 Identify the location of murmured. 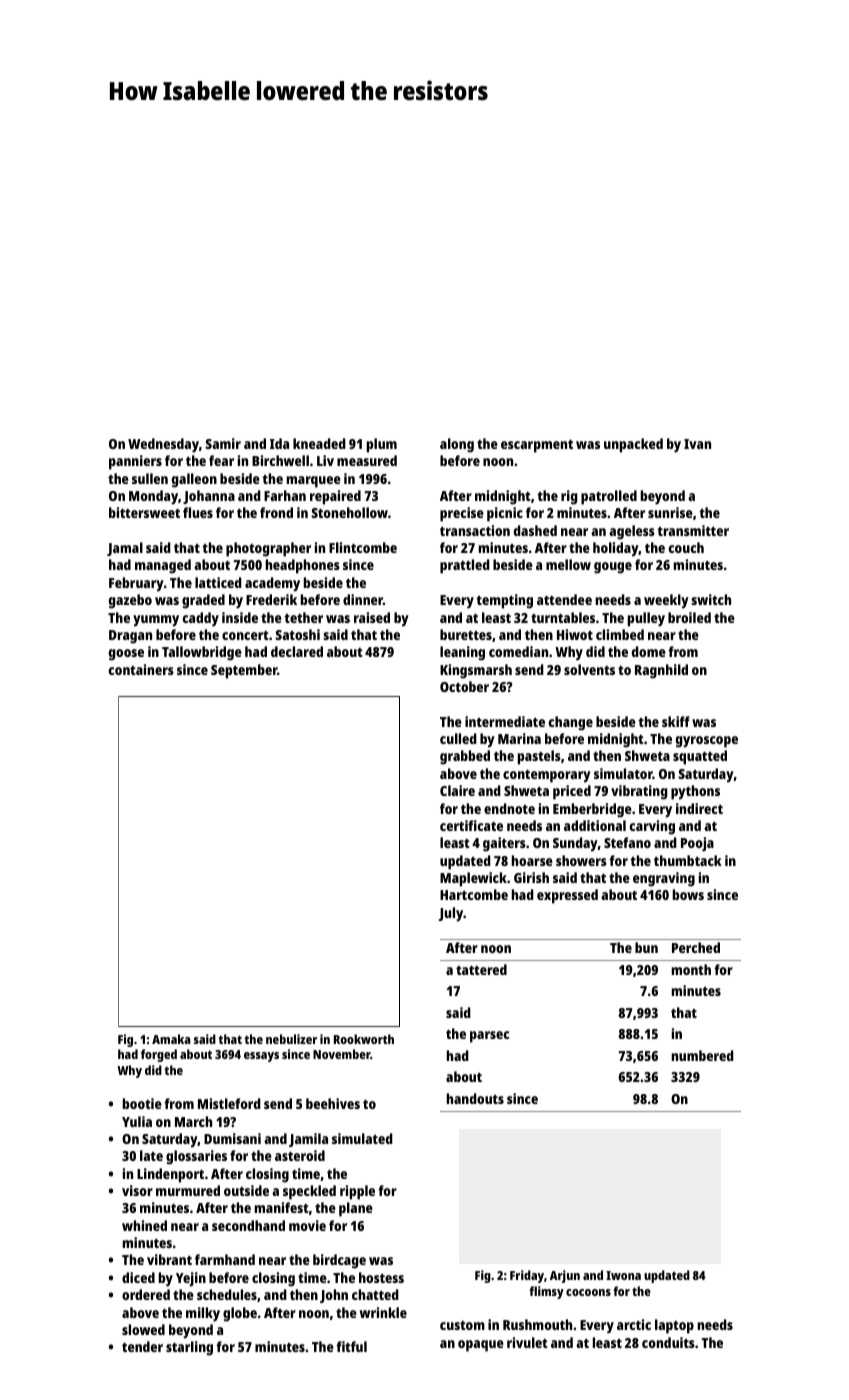
(188, 1190).
